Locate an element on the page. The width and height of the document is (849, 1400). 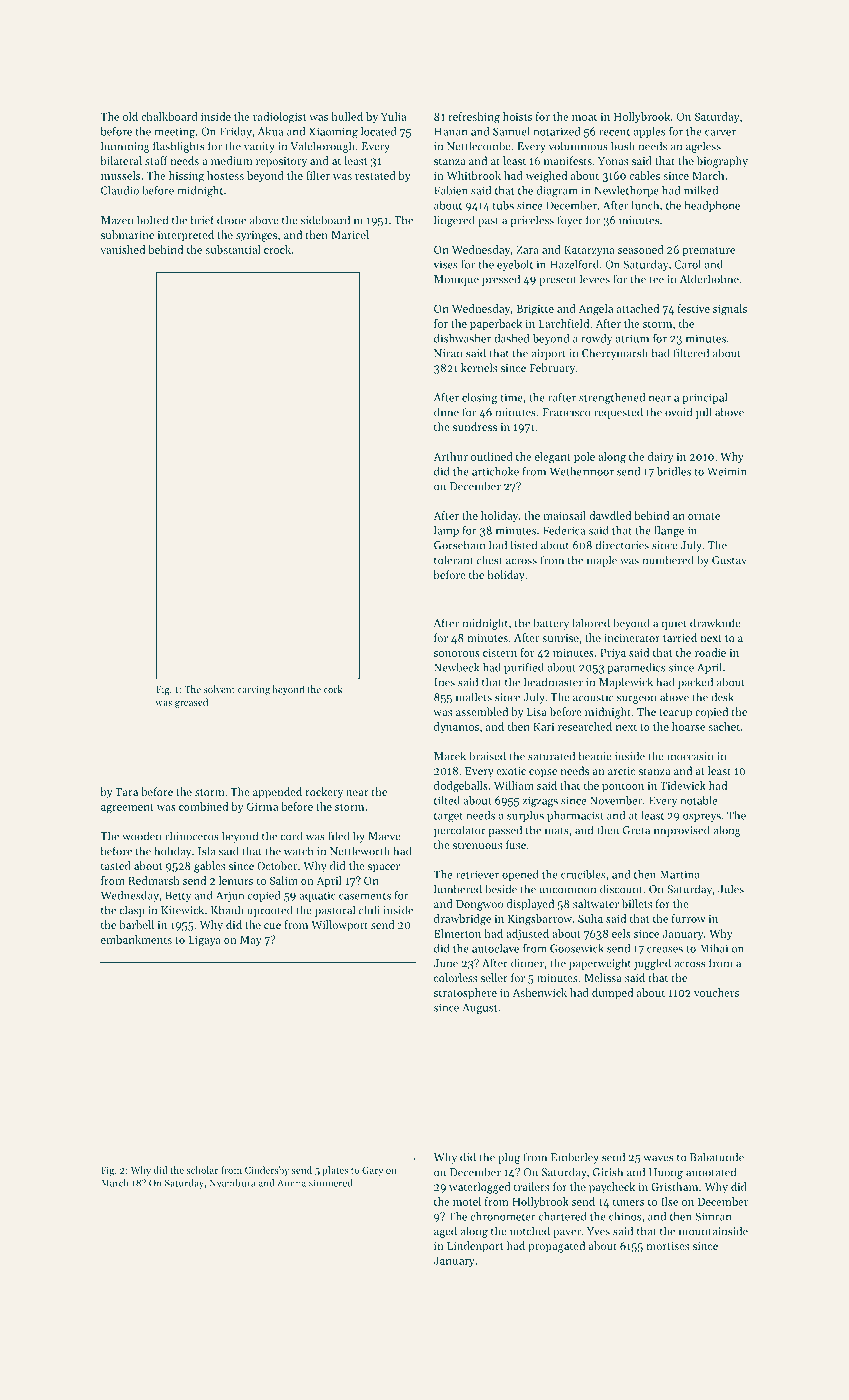
Nyambura is located at coordinates (232, 1184).
